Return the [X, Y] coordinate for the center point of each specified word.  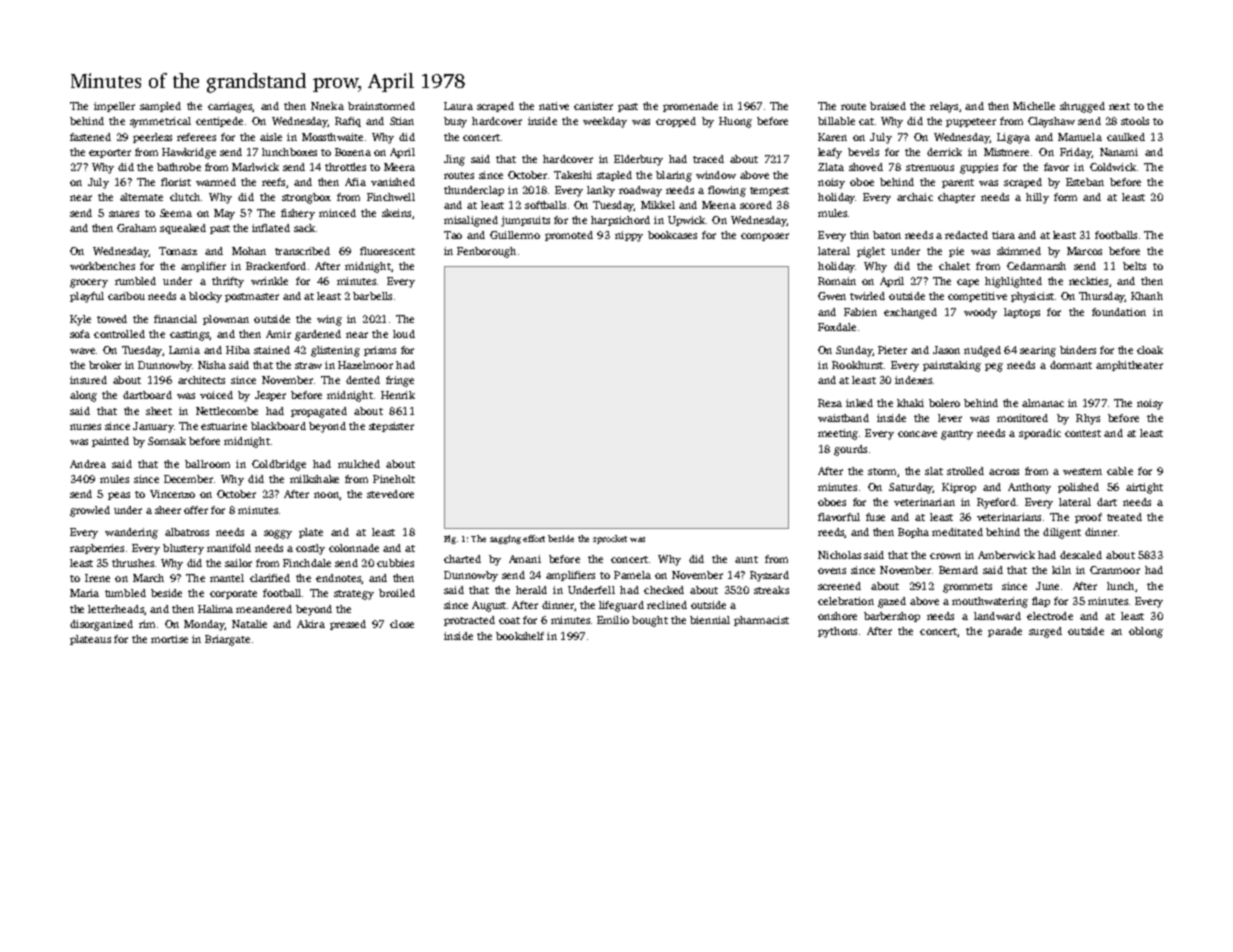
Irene [97, 578]
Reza [830, 403]
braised [888, 106]
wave [82, 351]
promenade [690, 107]
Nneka [327, 106]
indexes [913, 380]
